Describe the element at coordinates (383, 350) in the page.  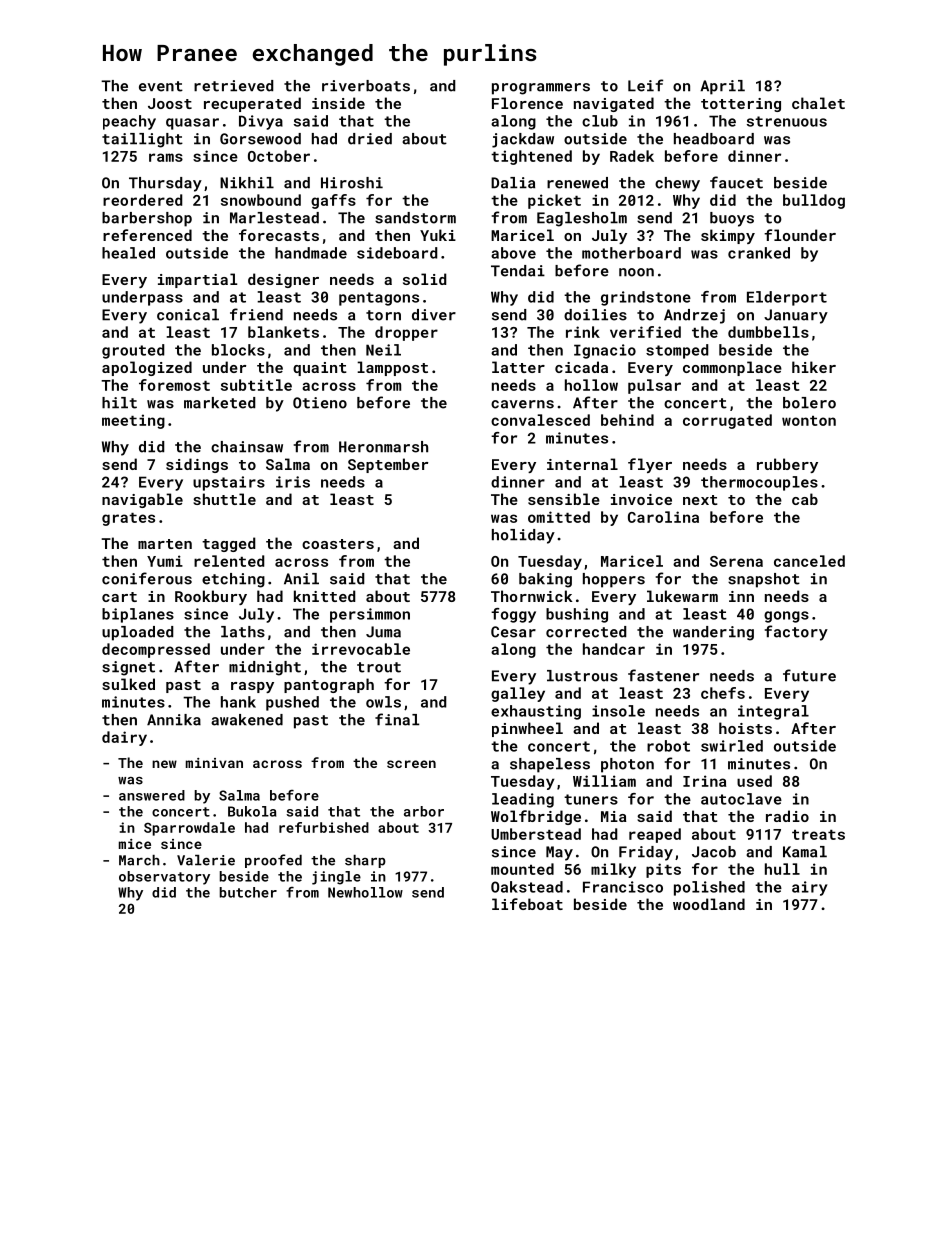
I see `Neil` at that location.
